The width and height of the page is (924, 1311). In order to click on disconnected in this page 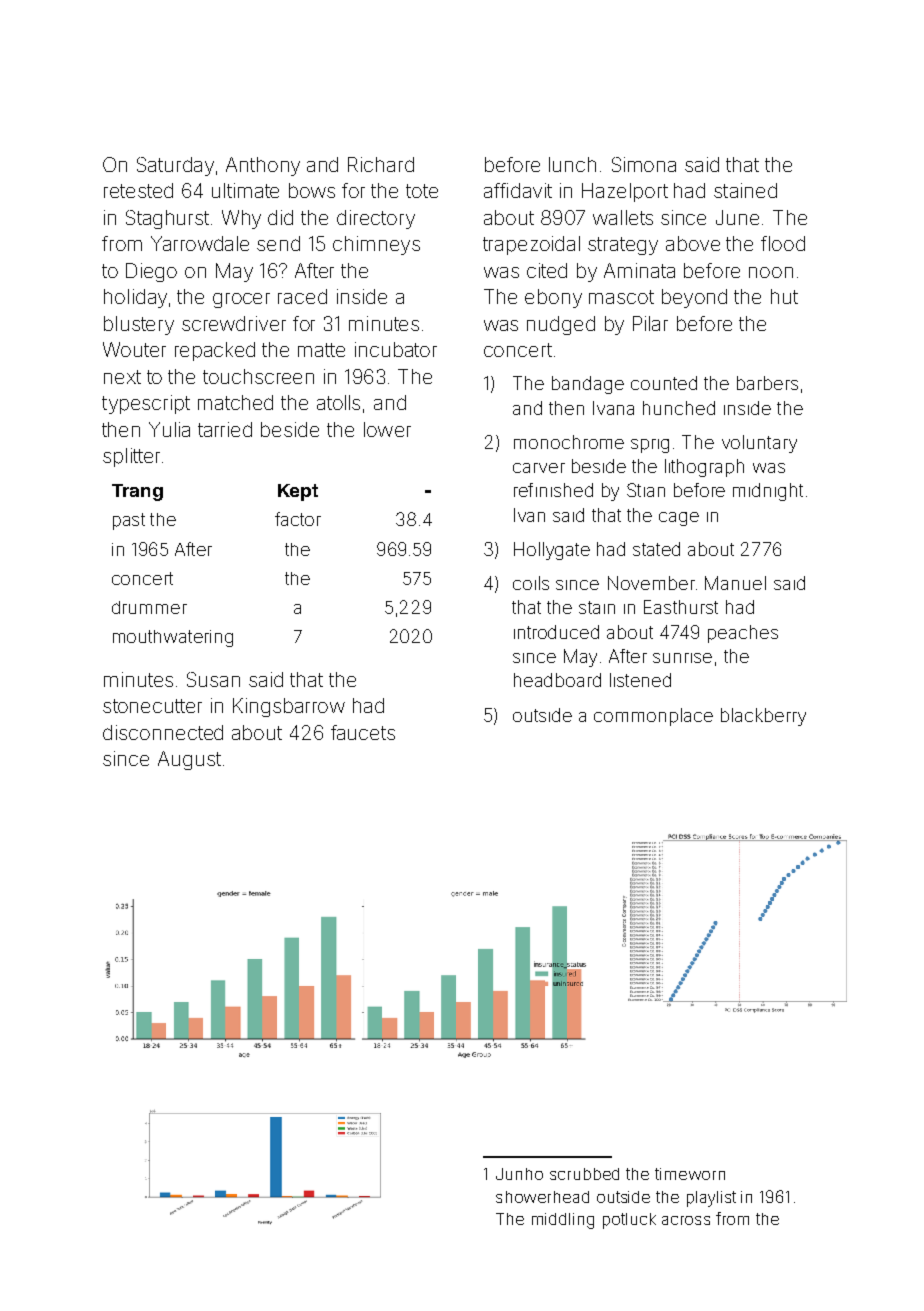, I will do `click(163, 732)`.
